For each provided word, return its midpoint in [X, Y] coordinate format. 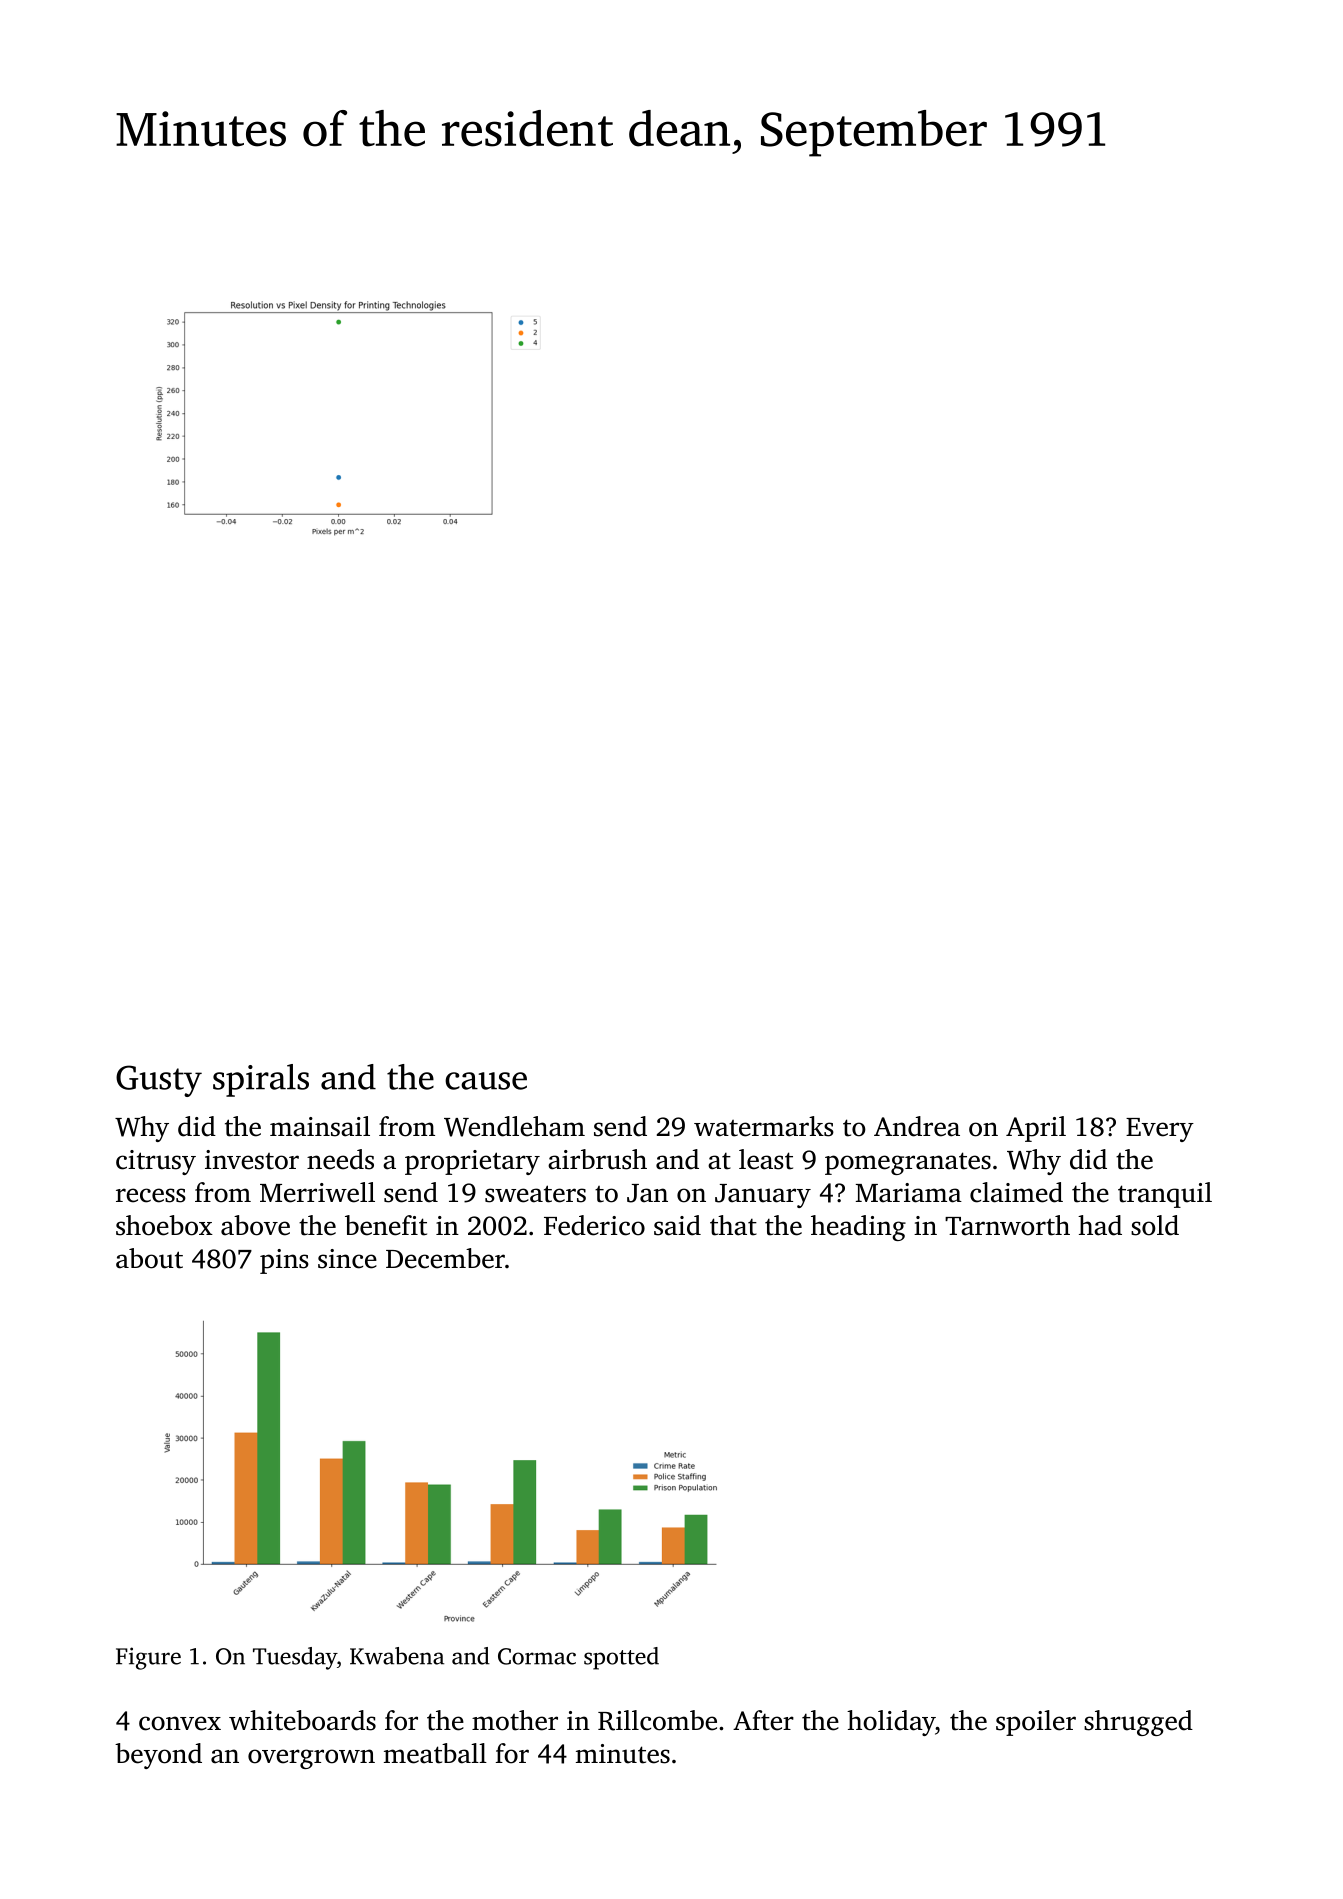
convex [180, 1723]
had [1100, 1225]
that [733, 1225]
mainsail [320, 1126]
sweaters [535, 1194]
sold [1155, 1225]
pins [284, 1261]
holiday [891, 1723]
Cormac [537, 1656]
